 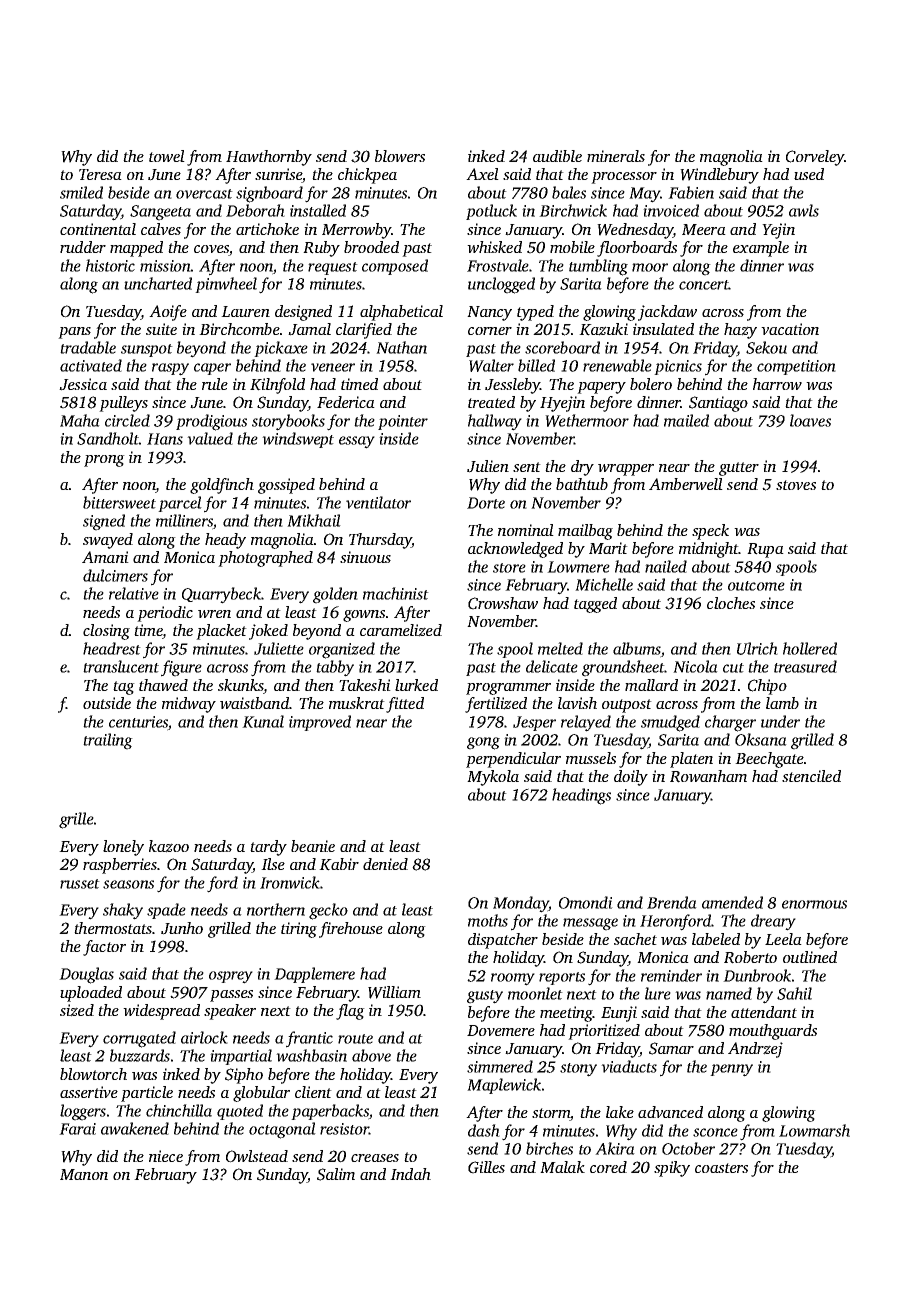 I want to click on competition, so click(x=796, y=367).
